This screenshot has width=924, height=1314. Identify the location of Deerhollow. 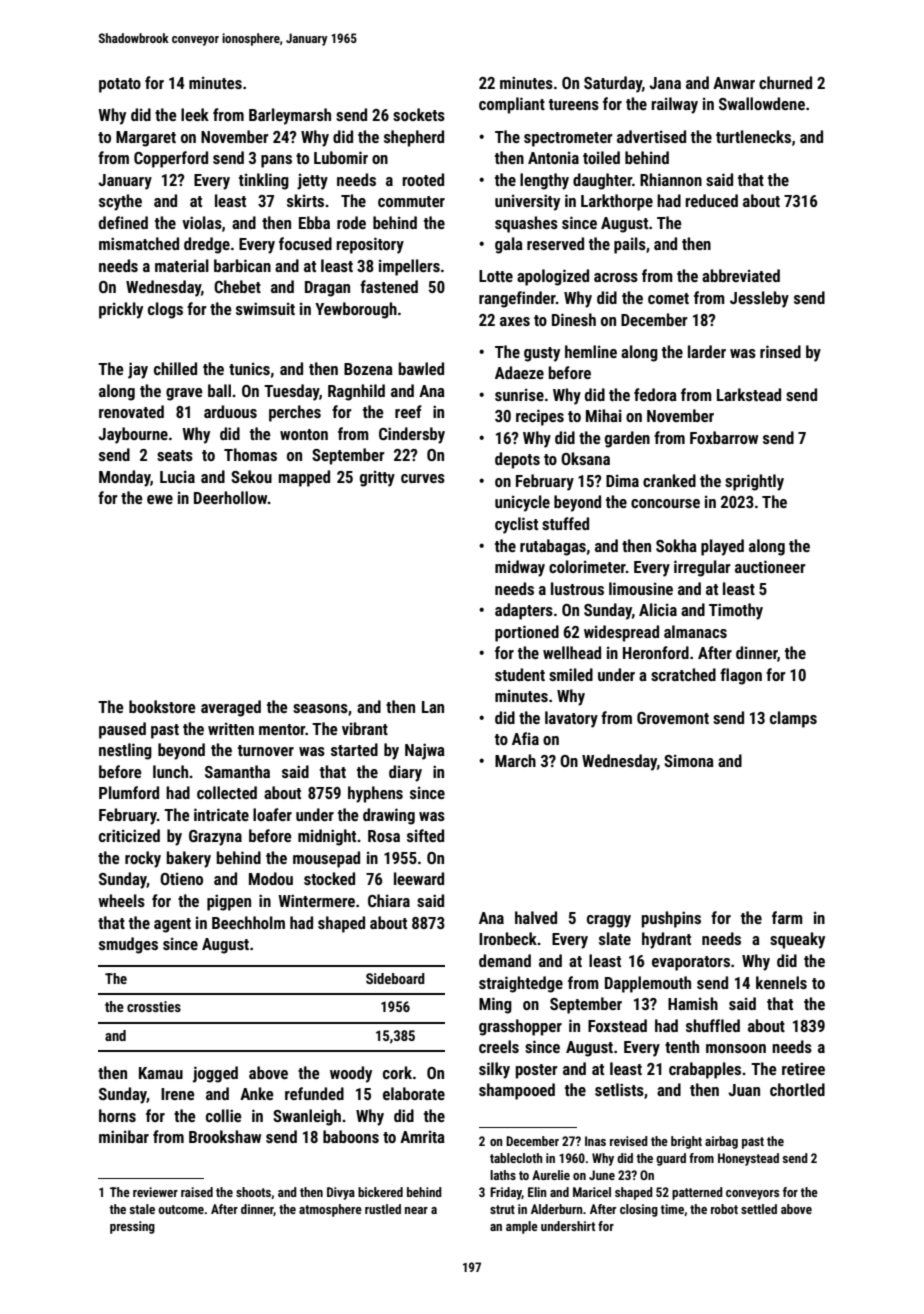
(231, 497).
